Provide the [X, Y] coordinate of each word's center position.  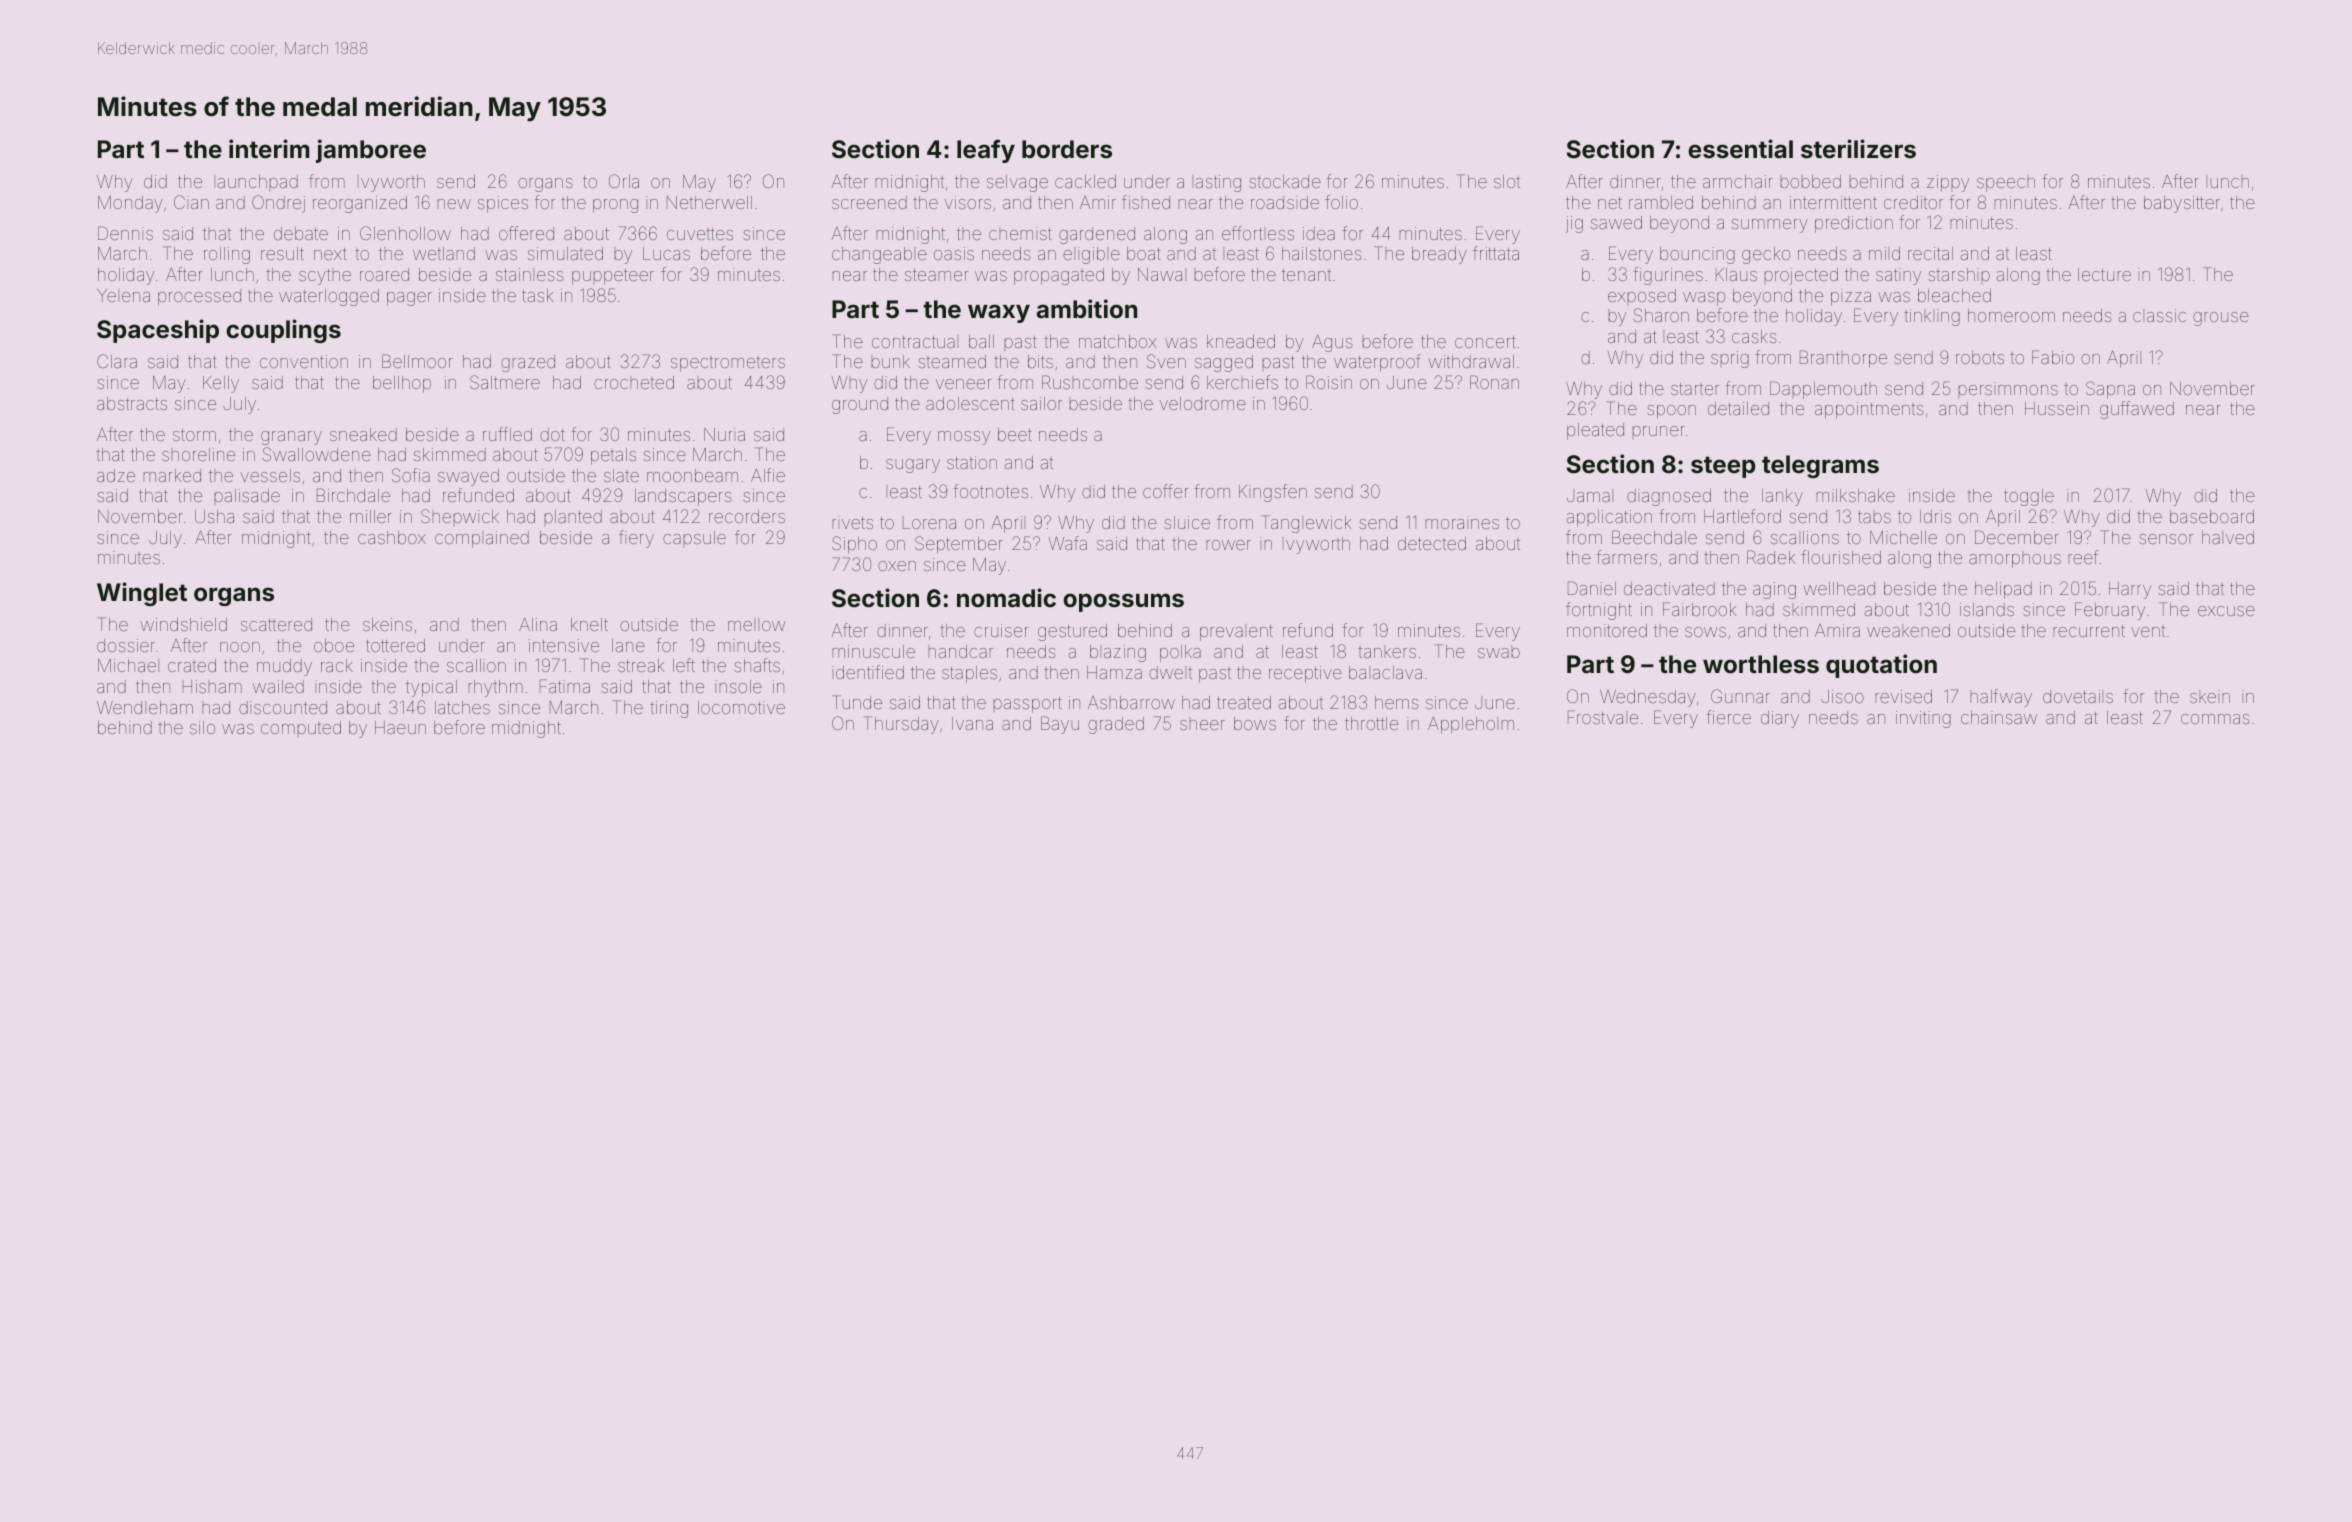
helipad [2003, 590]
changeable [879, 255]
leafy [986, 151]
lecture [2104, 274]
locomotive [741, 707]
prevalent [1236, 633]
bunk [891, 361]
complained [482, 539]
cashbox [392, 537]
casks [1754, 336]
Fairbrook [1699, 609]
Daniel [1592, 588]
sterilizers [1858, 149]
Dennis [125, 233]
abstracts [132, 403]
